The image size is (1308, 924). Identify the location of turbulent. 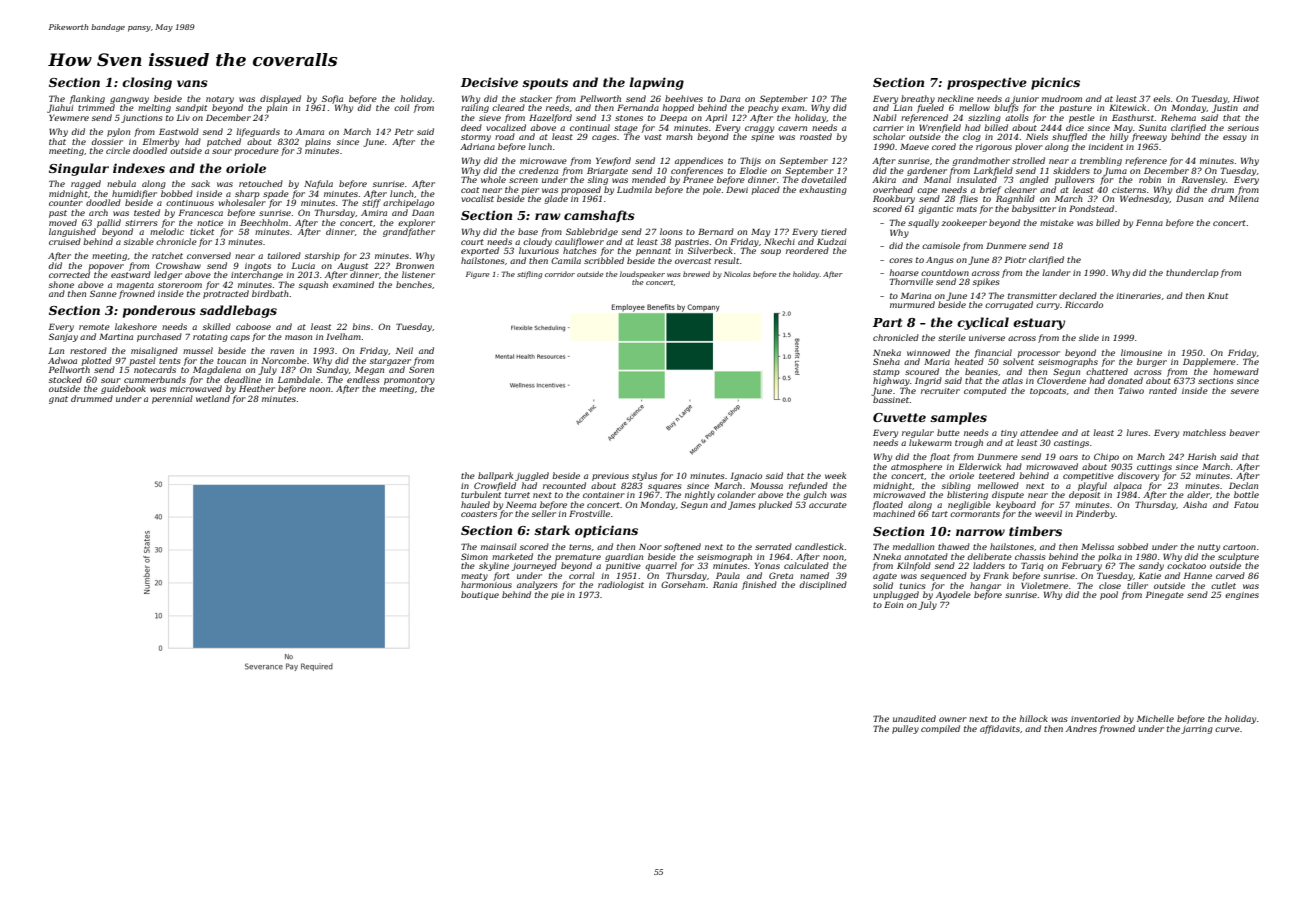
(481, 494).
